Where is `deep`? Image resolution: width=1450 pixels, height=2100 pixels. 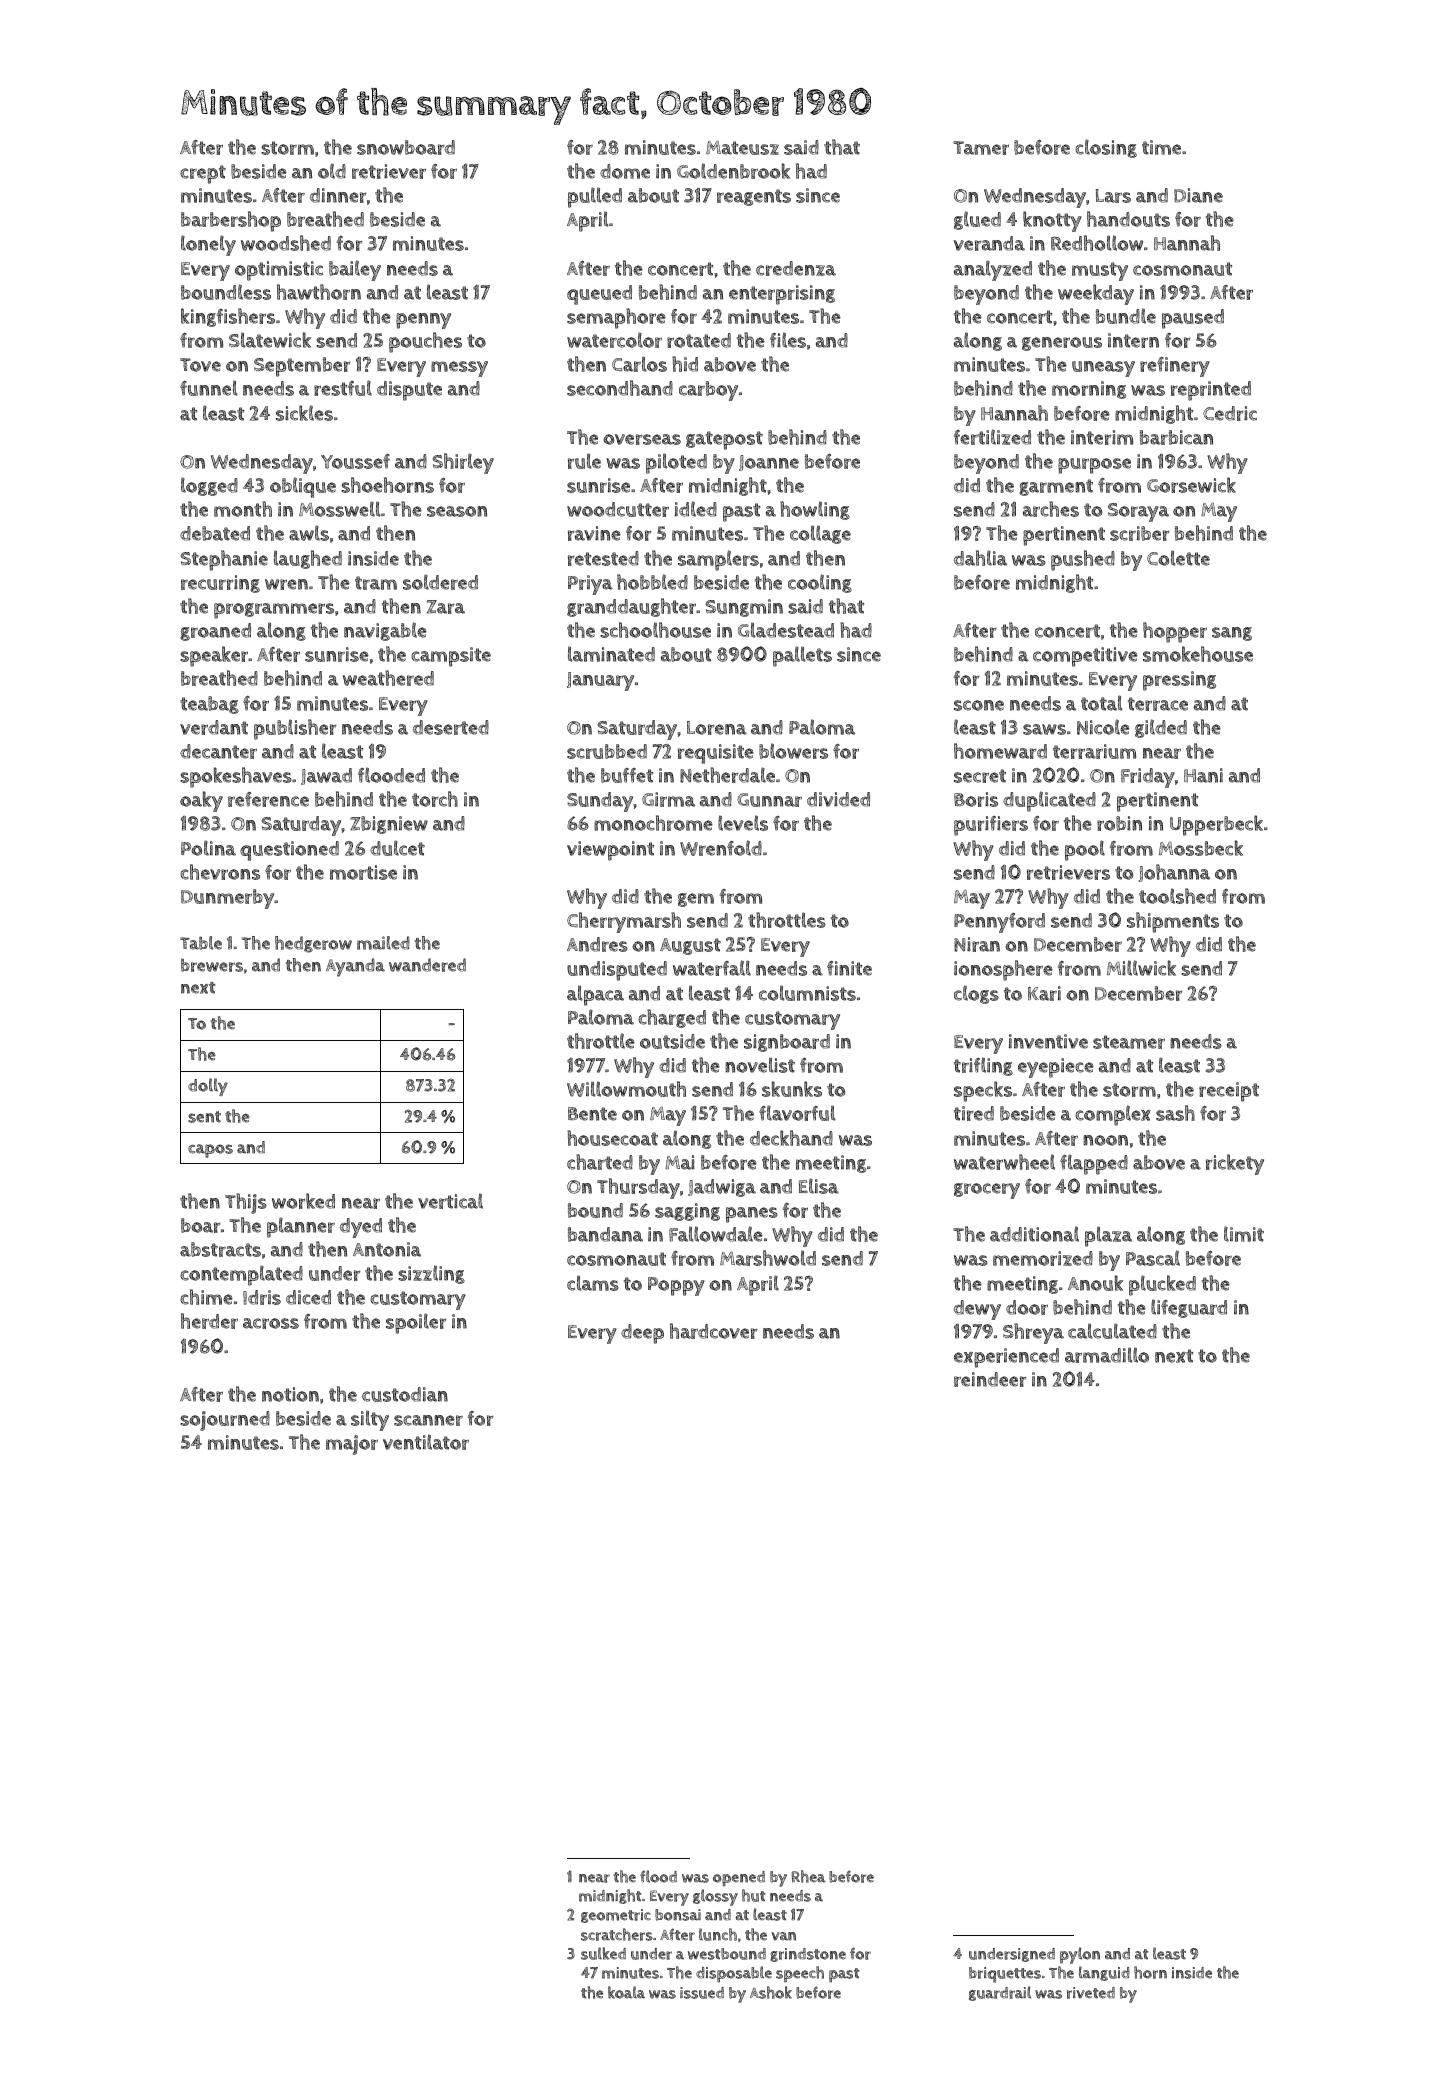 deep is located at coordinates (642, 1334).
